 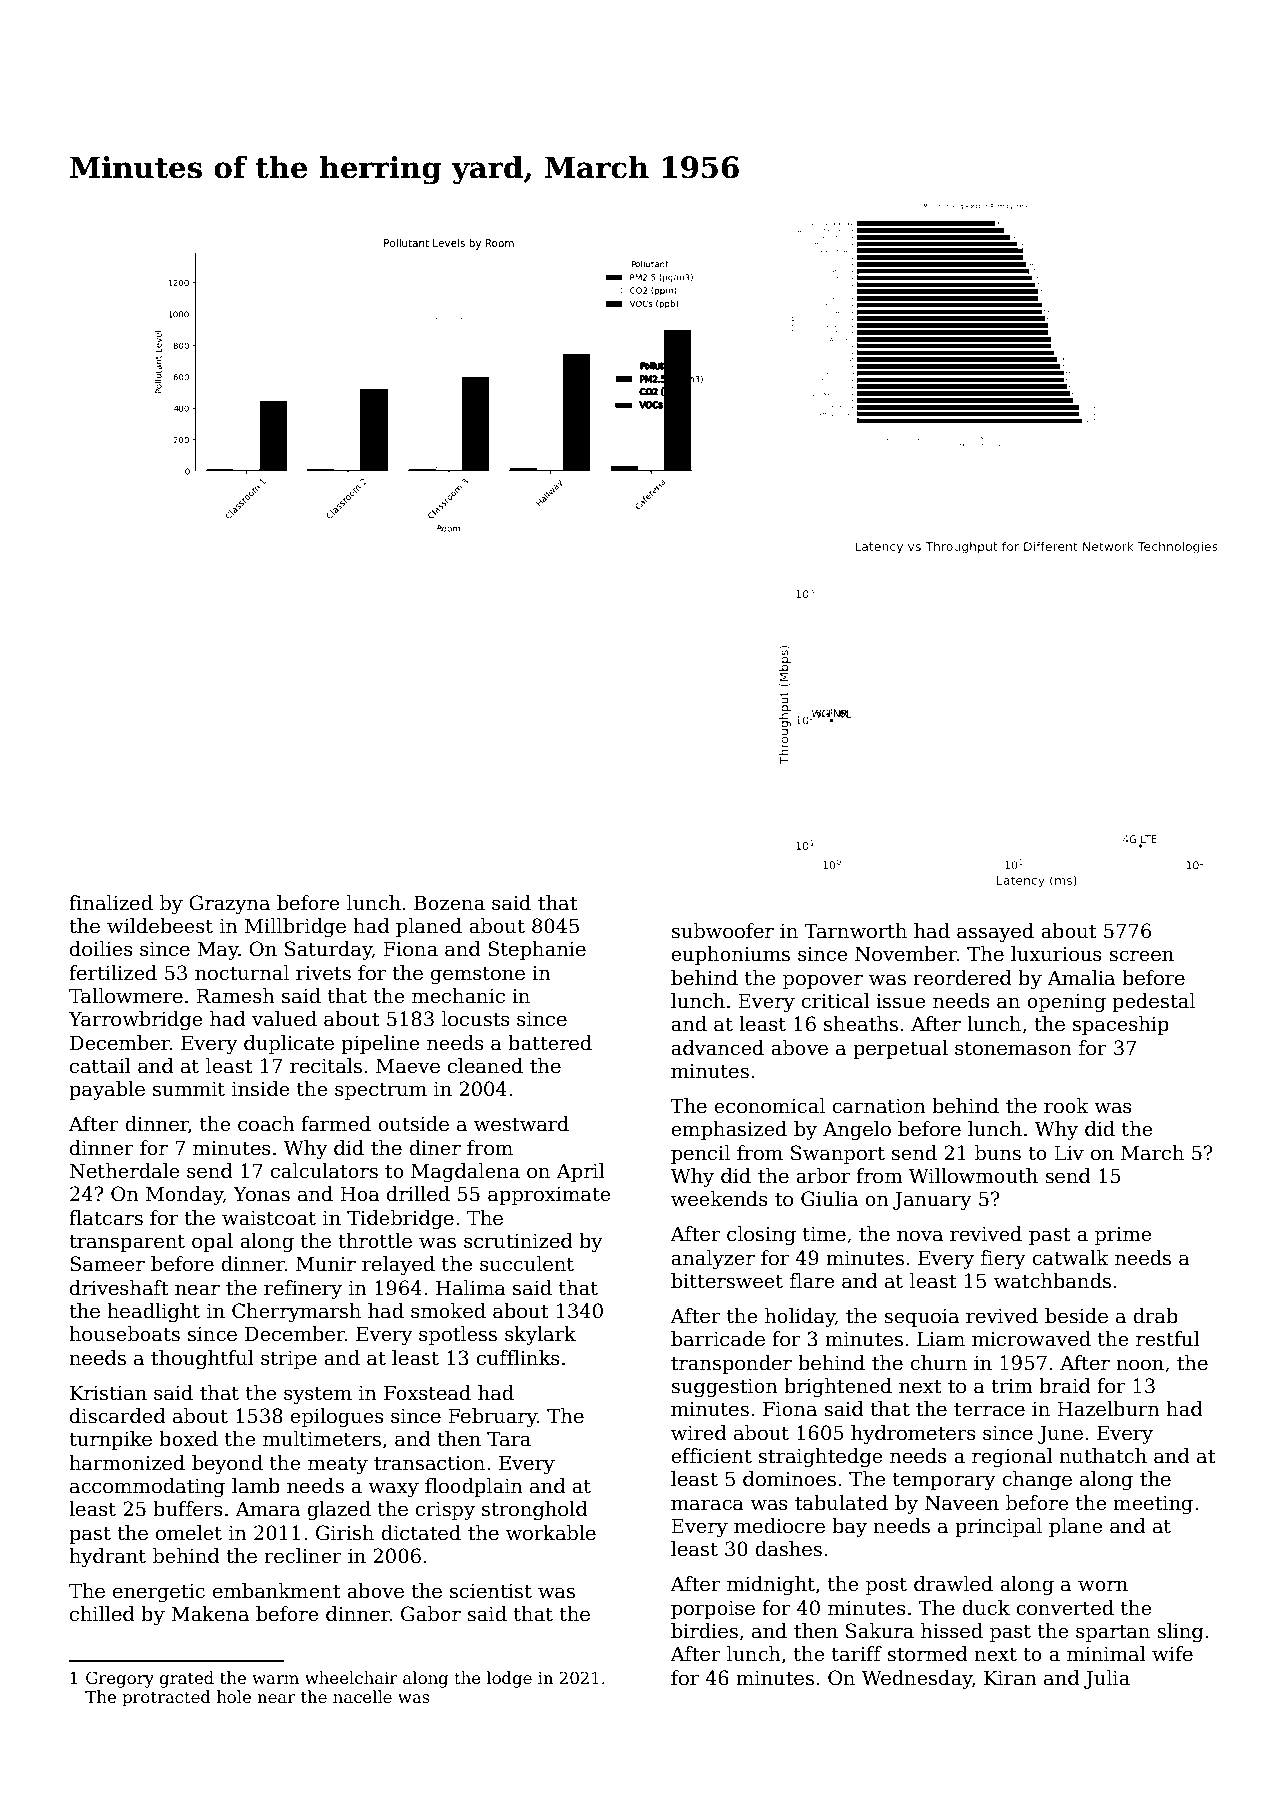 What do you see at coordinates (107, 1557) in the screenshot?
I see `hydrant` at bounding box center [107, 1557].
